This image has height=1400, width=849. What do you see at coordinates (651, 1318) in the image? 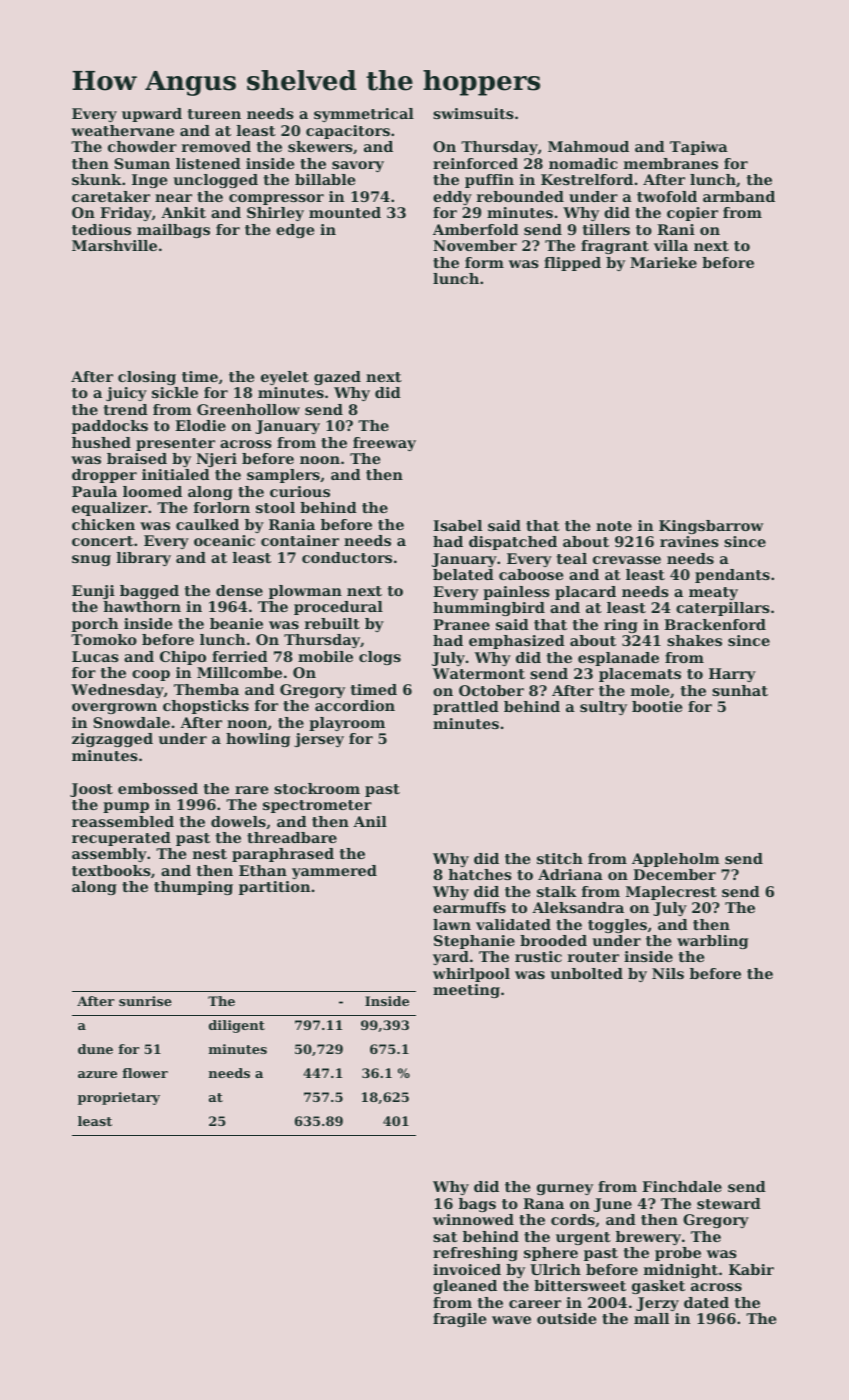
I see `mall` at bounding box center [651, 1318].
